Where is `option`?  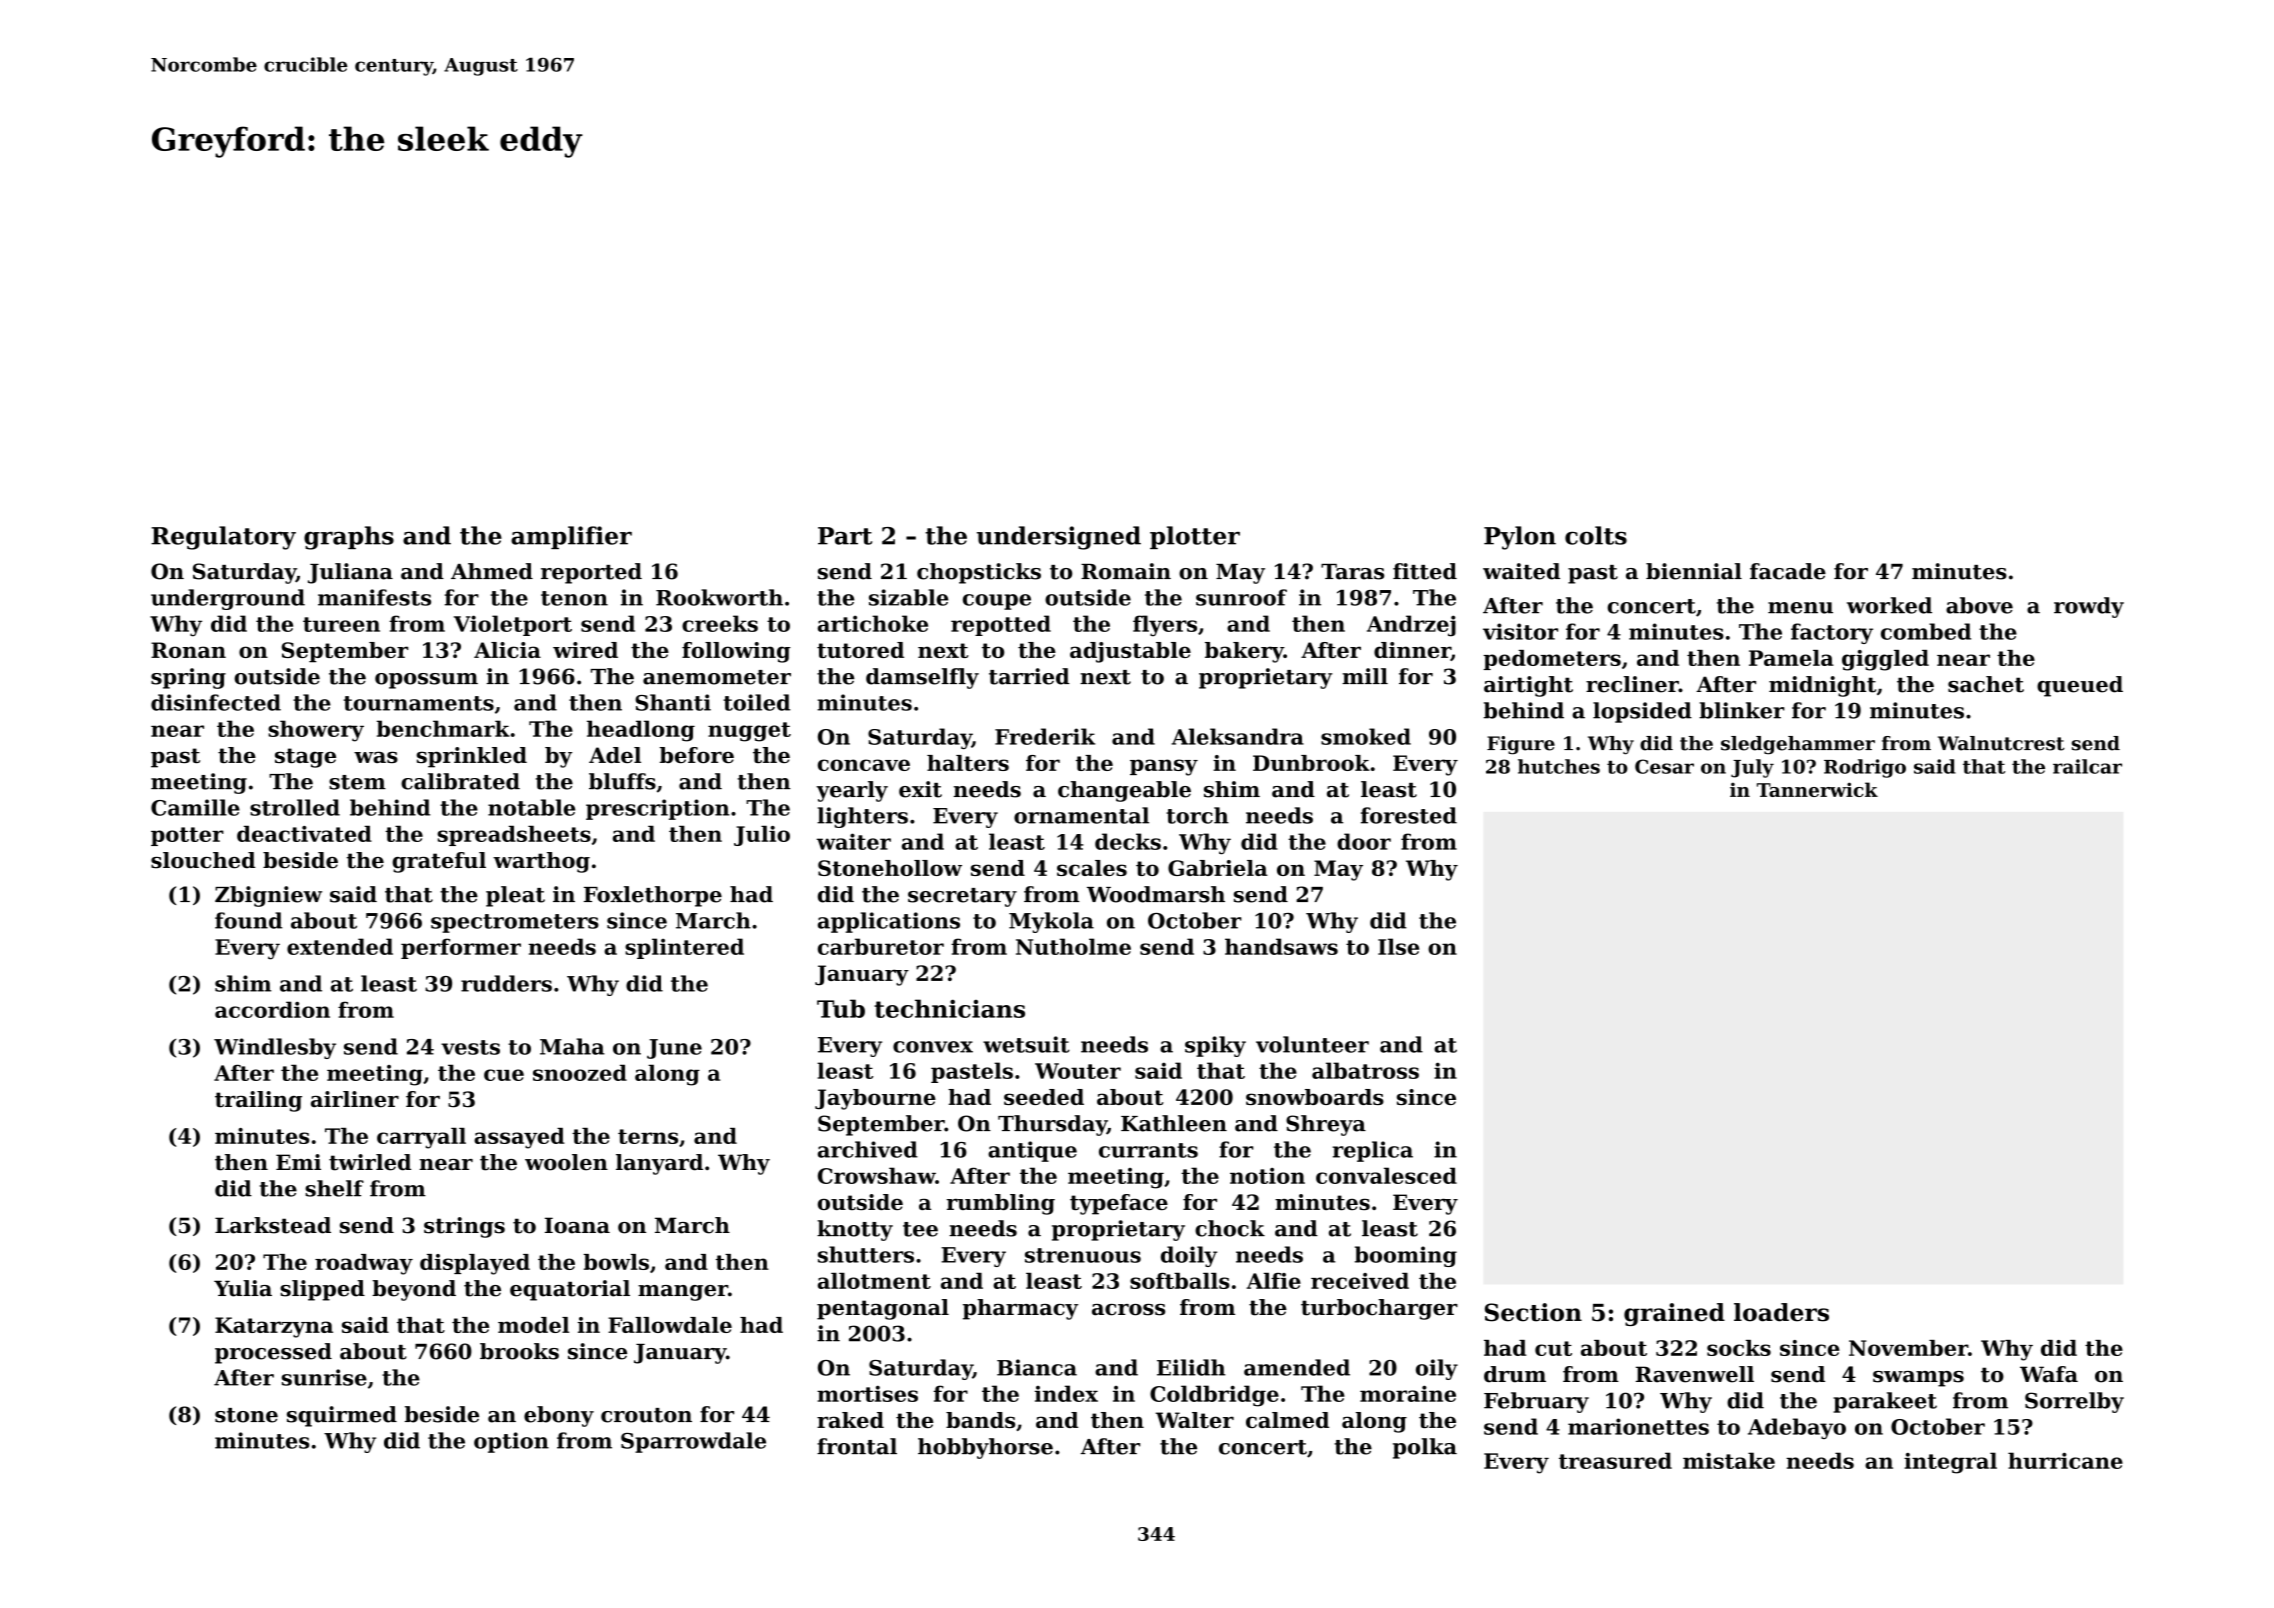 option is located at coordinates (511, 1442).
